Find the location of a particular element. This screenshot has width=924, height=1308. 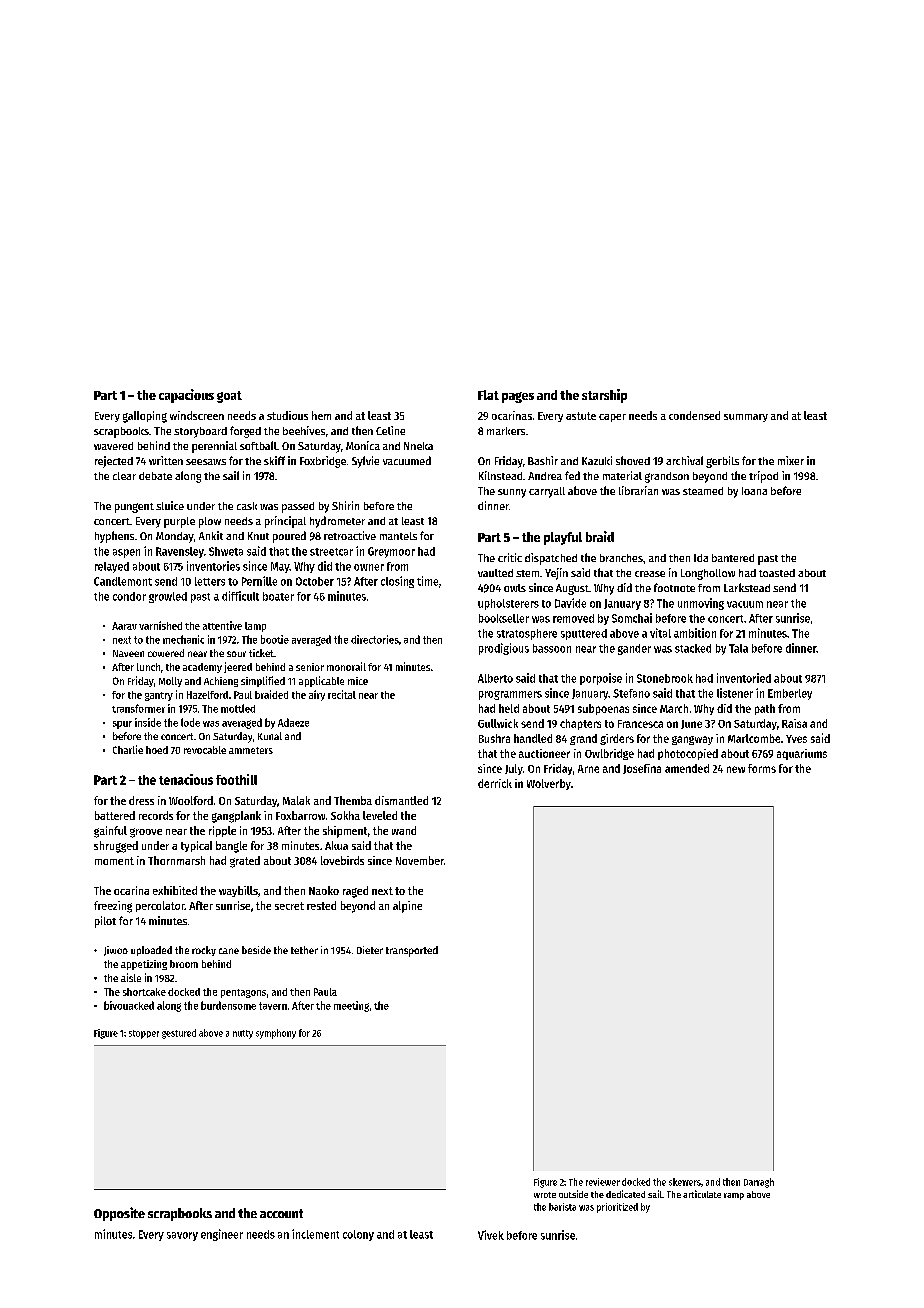

starship is located at coordinates (604, 396).
